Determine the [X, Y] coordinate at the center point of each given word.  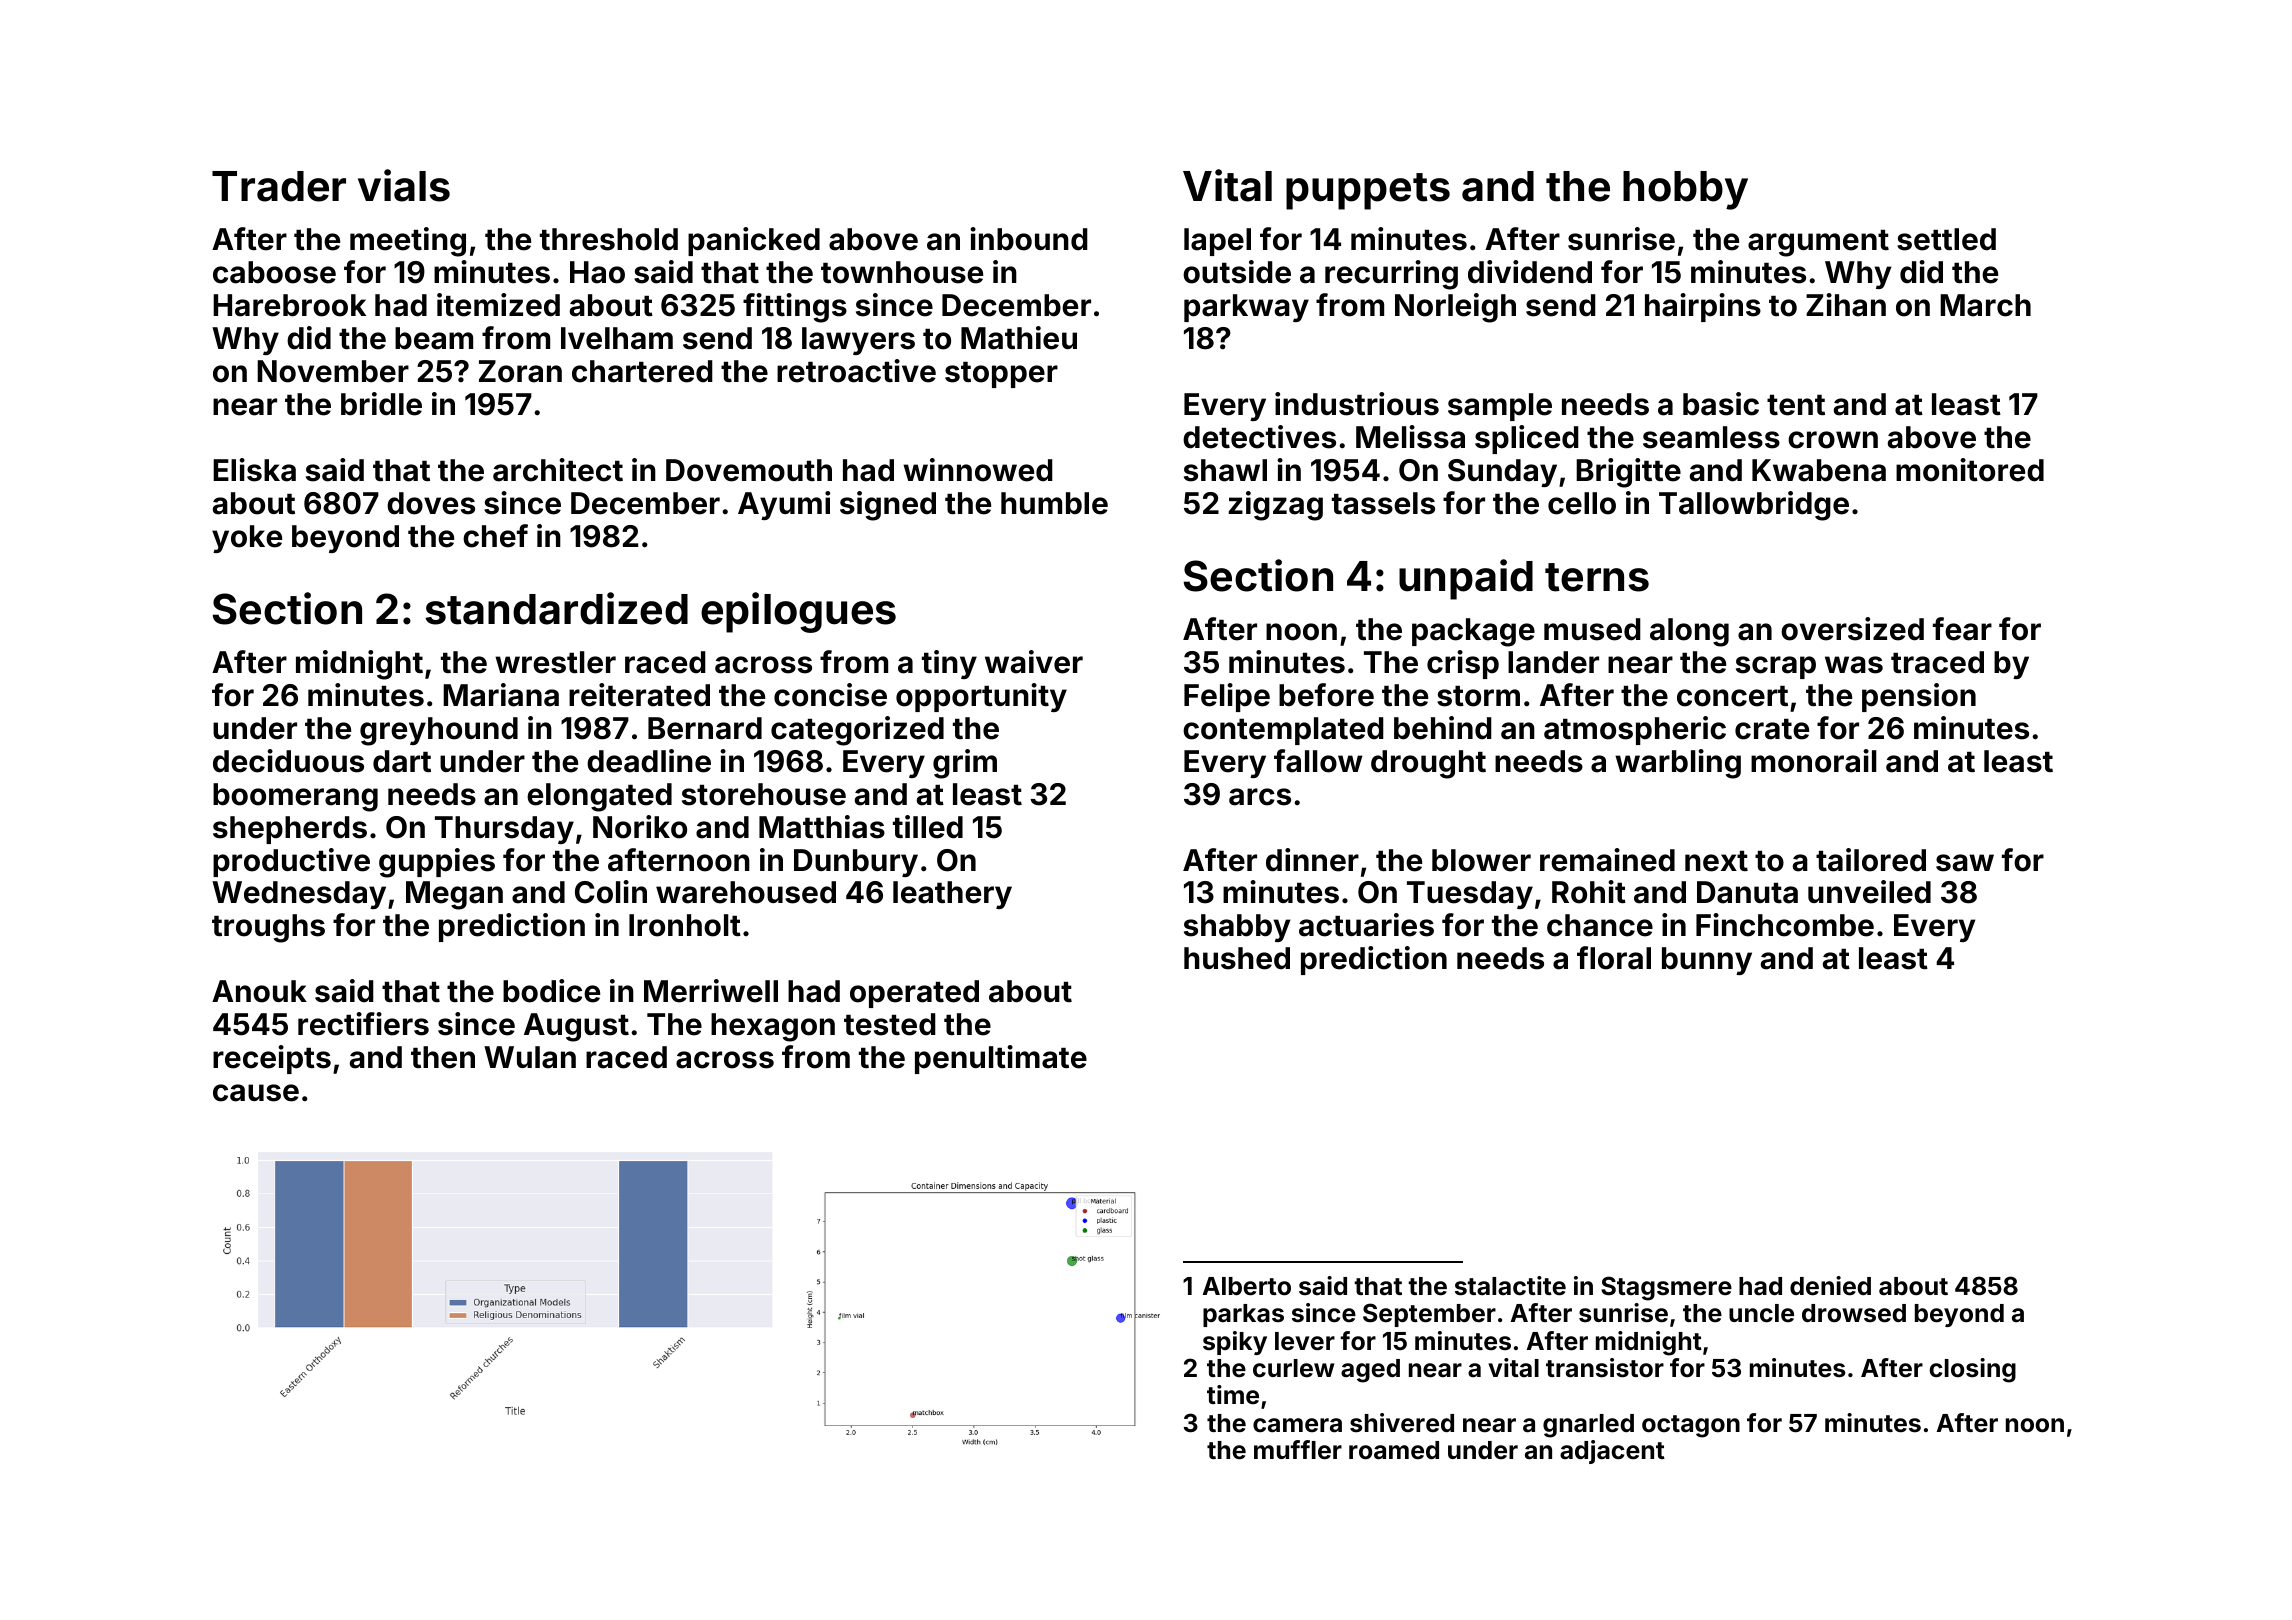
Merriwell [711, 991]
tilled [928, 827]
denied [1830, 1286]
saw [1965, 863]
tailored [1871, 860]
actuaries [1366, 925]
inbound [1029, 239]
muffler [1298, 1450]
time [1233, 1394]
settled [1946, 239]
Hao [597, 272]
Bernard [705, 728]
